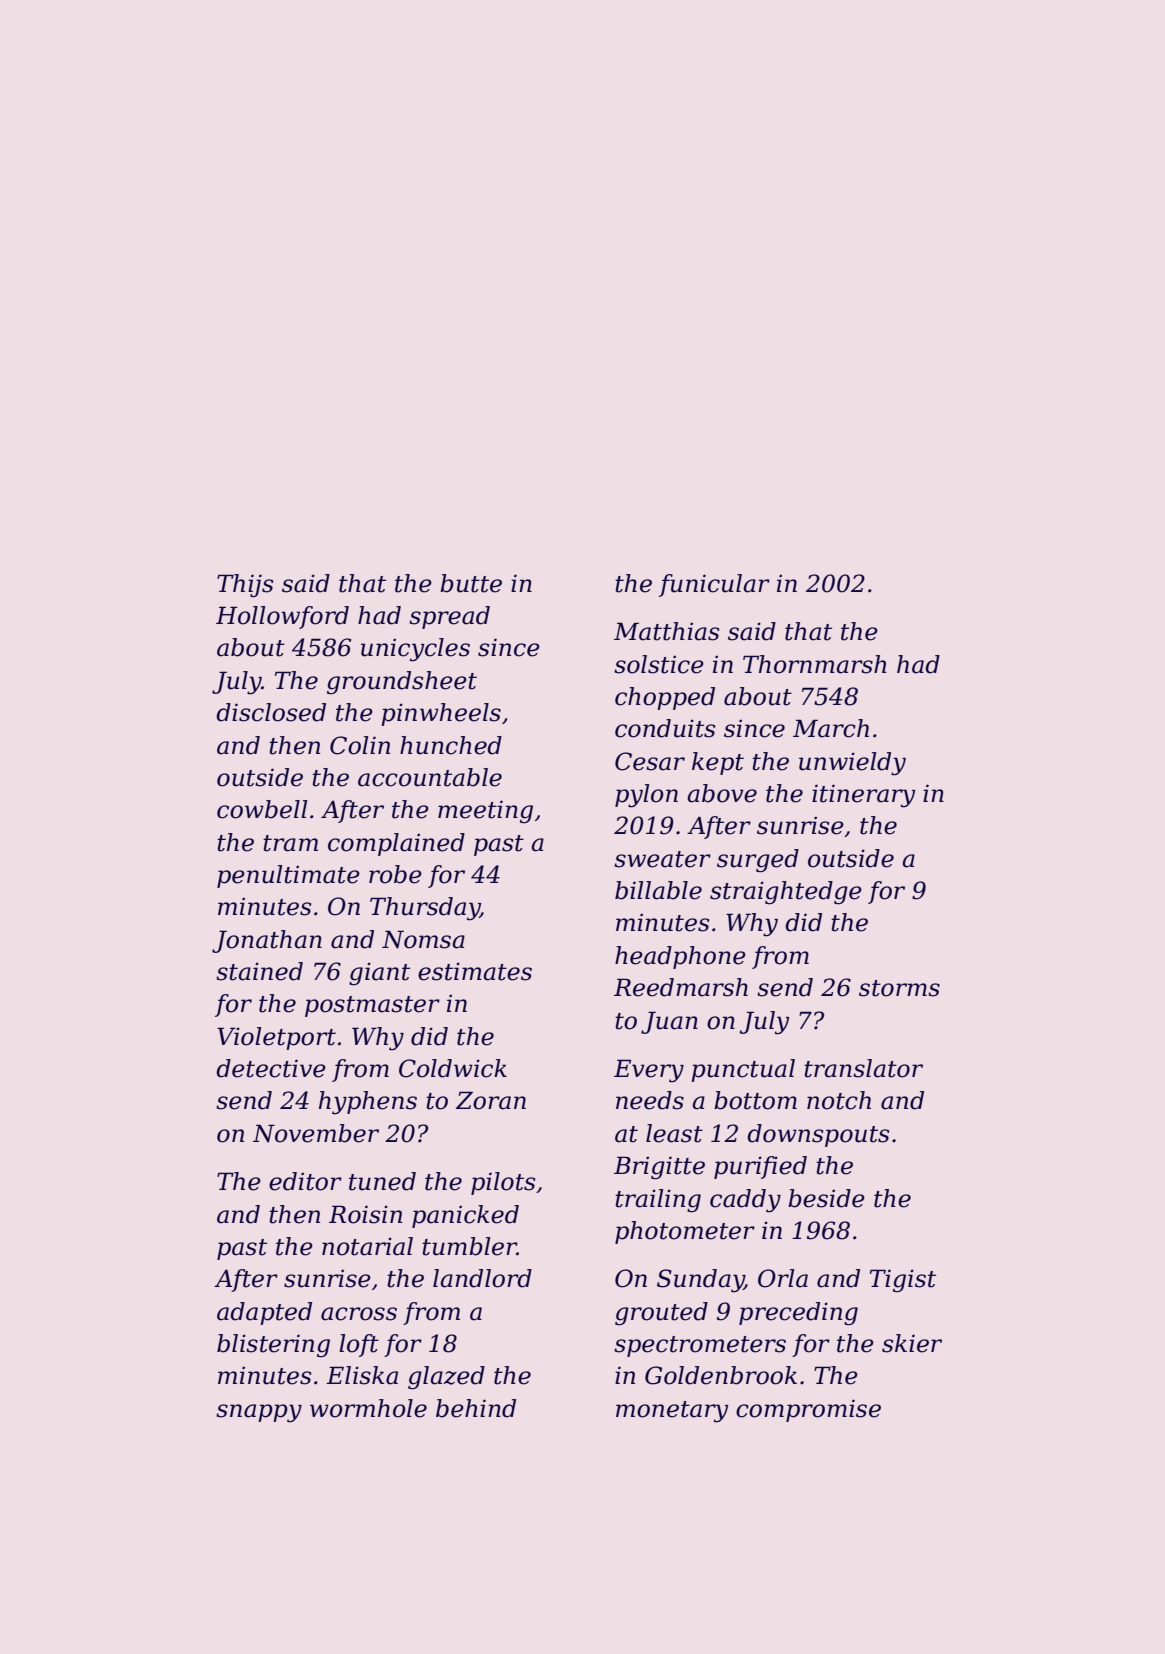 The width and height of the screenshot is (1165, 1654). What do you see at coordinates (680, 957) in the screenshot?
I see `headphone` at bounding box center [680, 957].
